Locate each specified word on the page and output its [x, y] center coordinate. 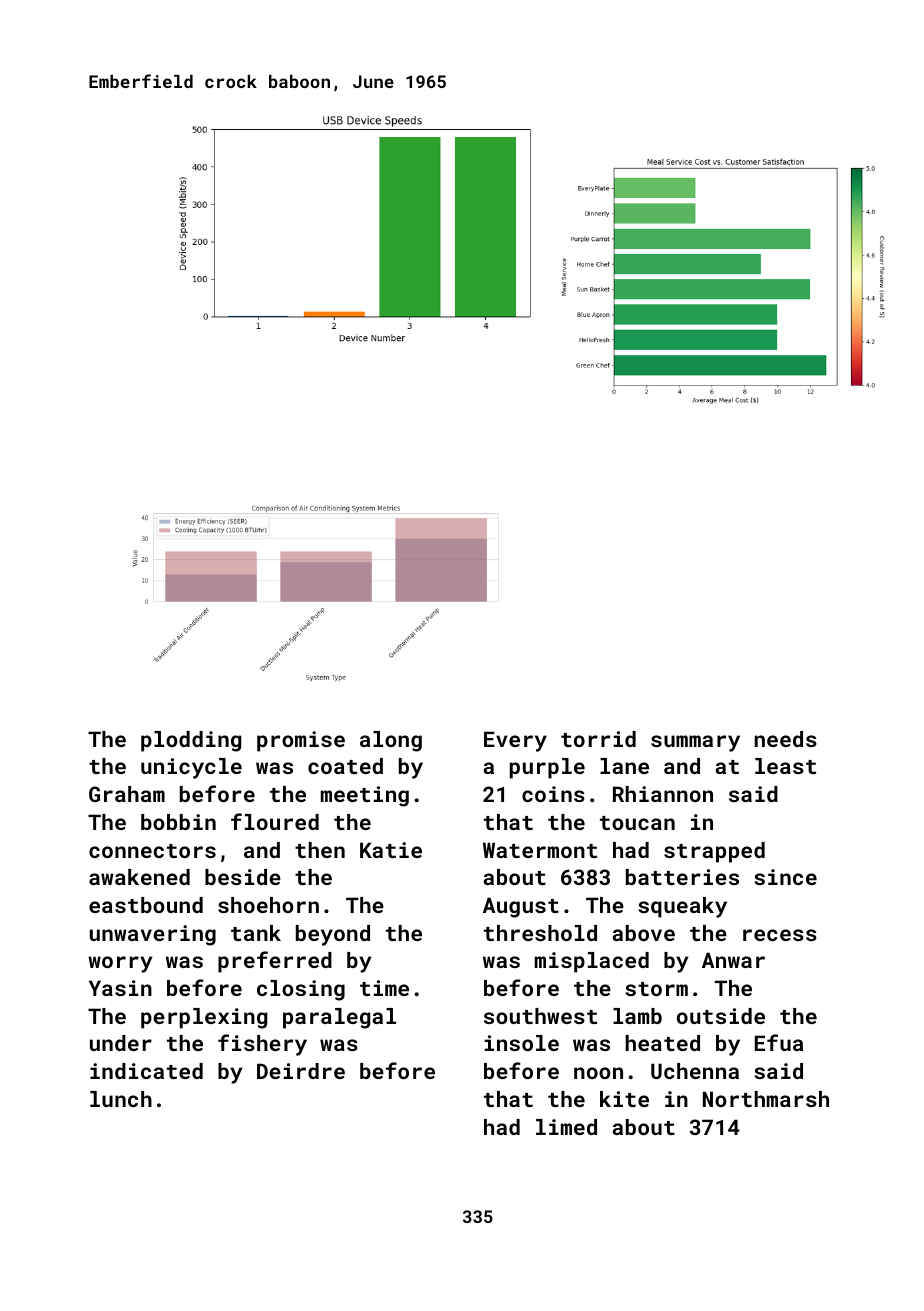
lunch [121, 1099]
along [391, 741]
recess [780, 935]
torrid [598, 739]
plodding [191, 741]
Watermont [540, 850]
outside [721, 1016]
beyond [333, 935]
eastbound [146, 905]
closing [301, 990]
